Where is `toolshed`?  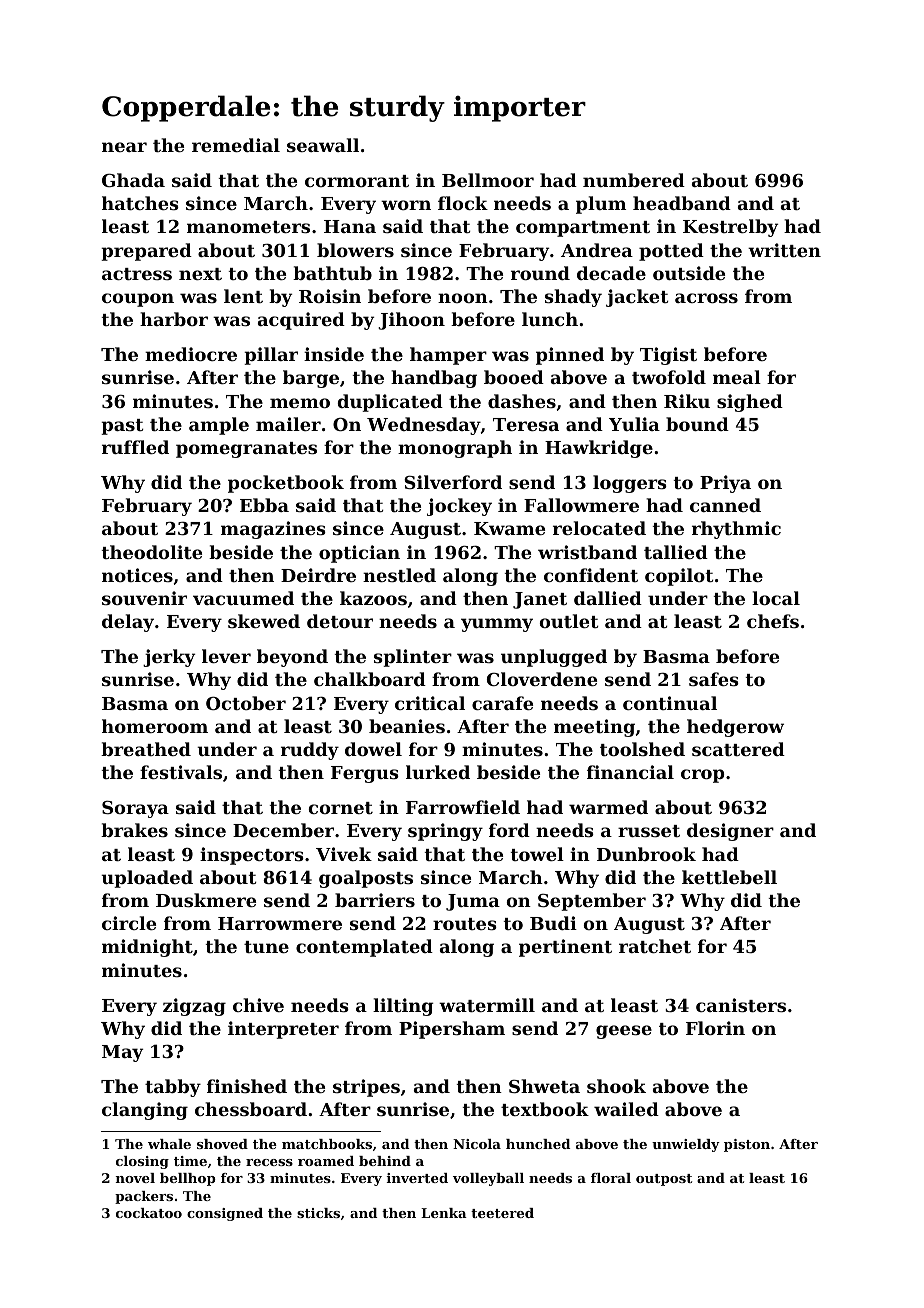
toolshed is located at coordinates (642, 749).
